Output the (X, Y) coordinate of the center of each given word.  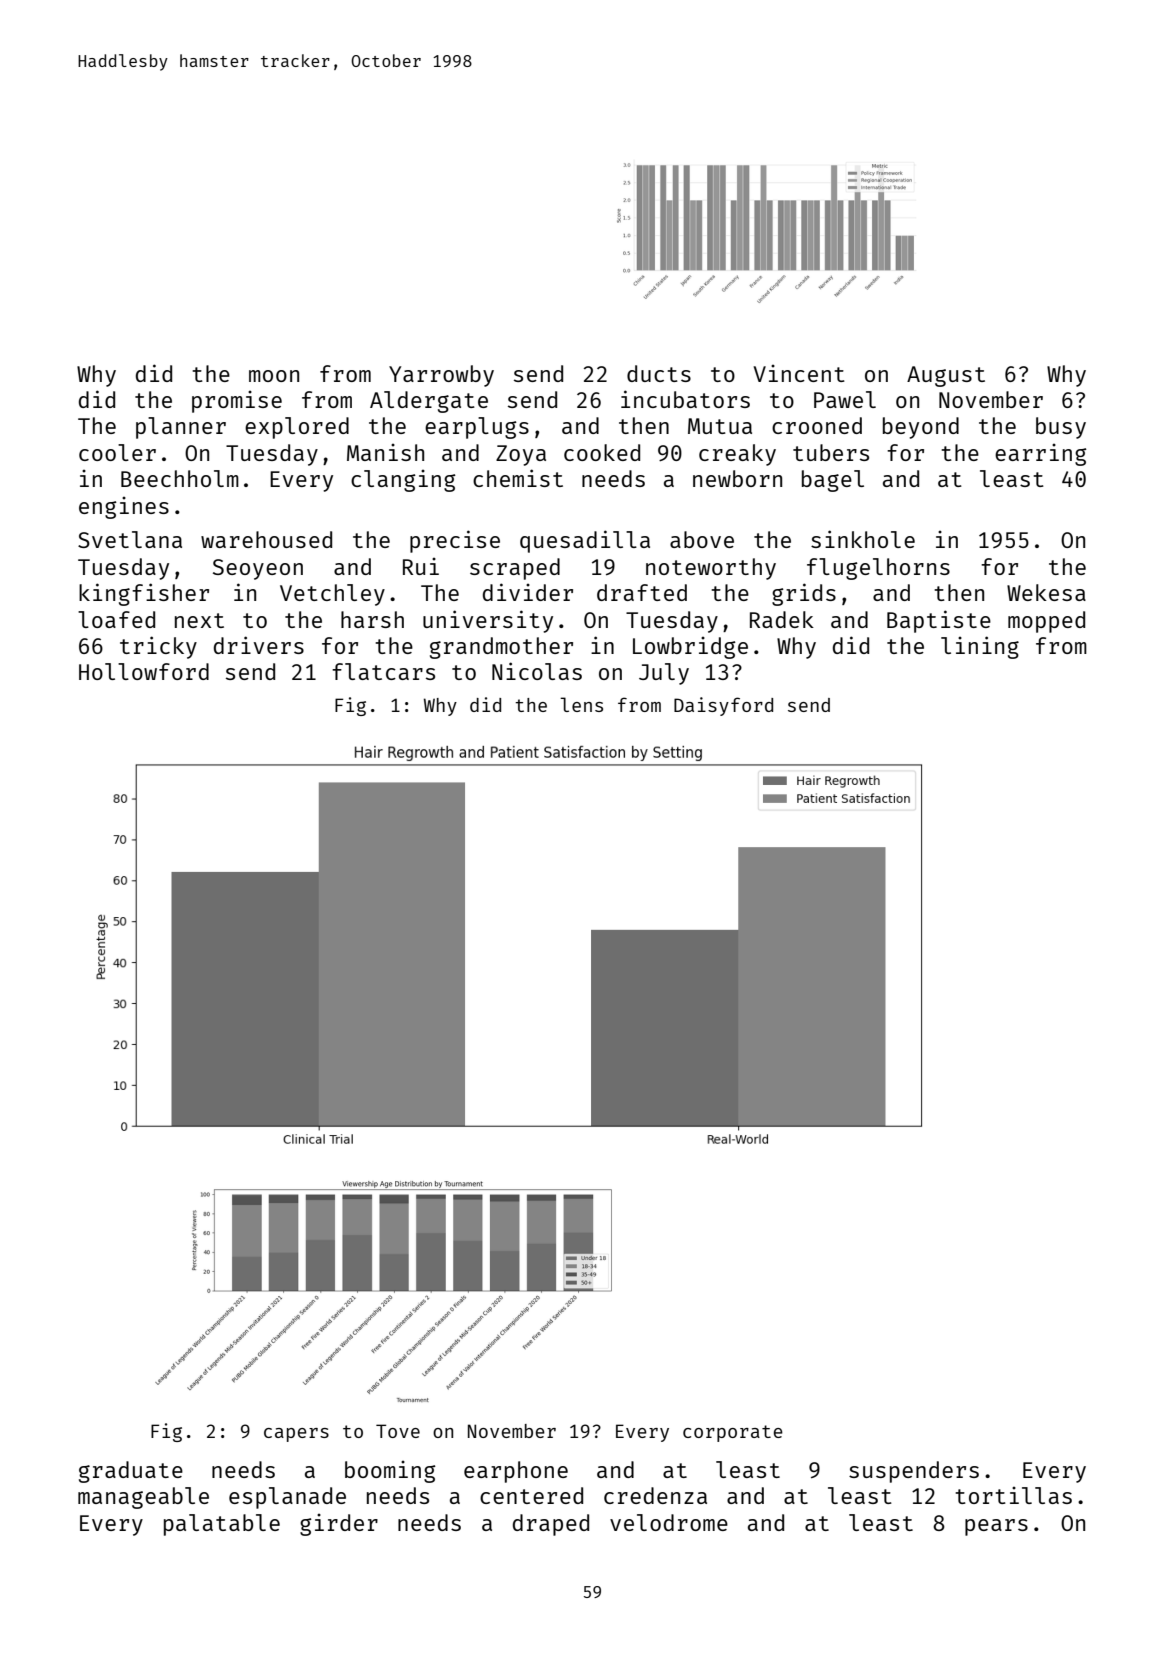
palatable (222, 1525)
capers (296, 1435)
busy (1061, 428)
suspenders (914, 1472)
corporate (733, 1433)
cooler (117, 452)
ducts (659, 373)
